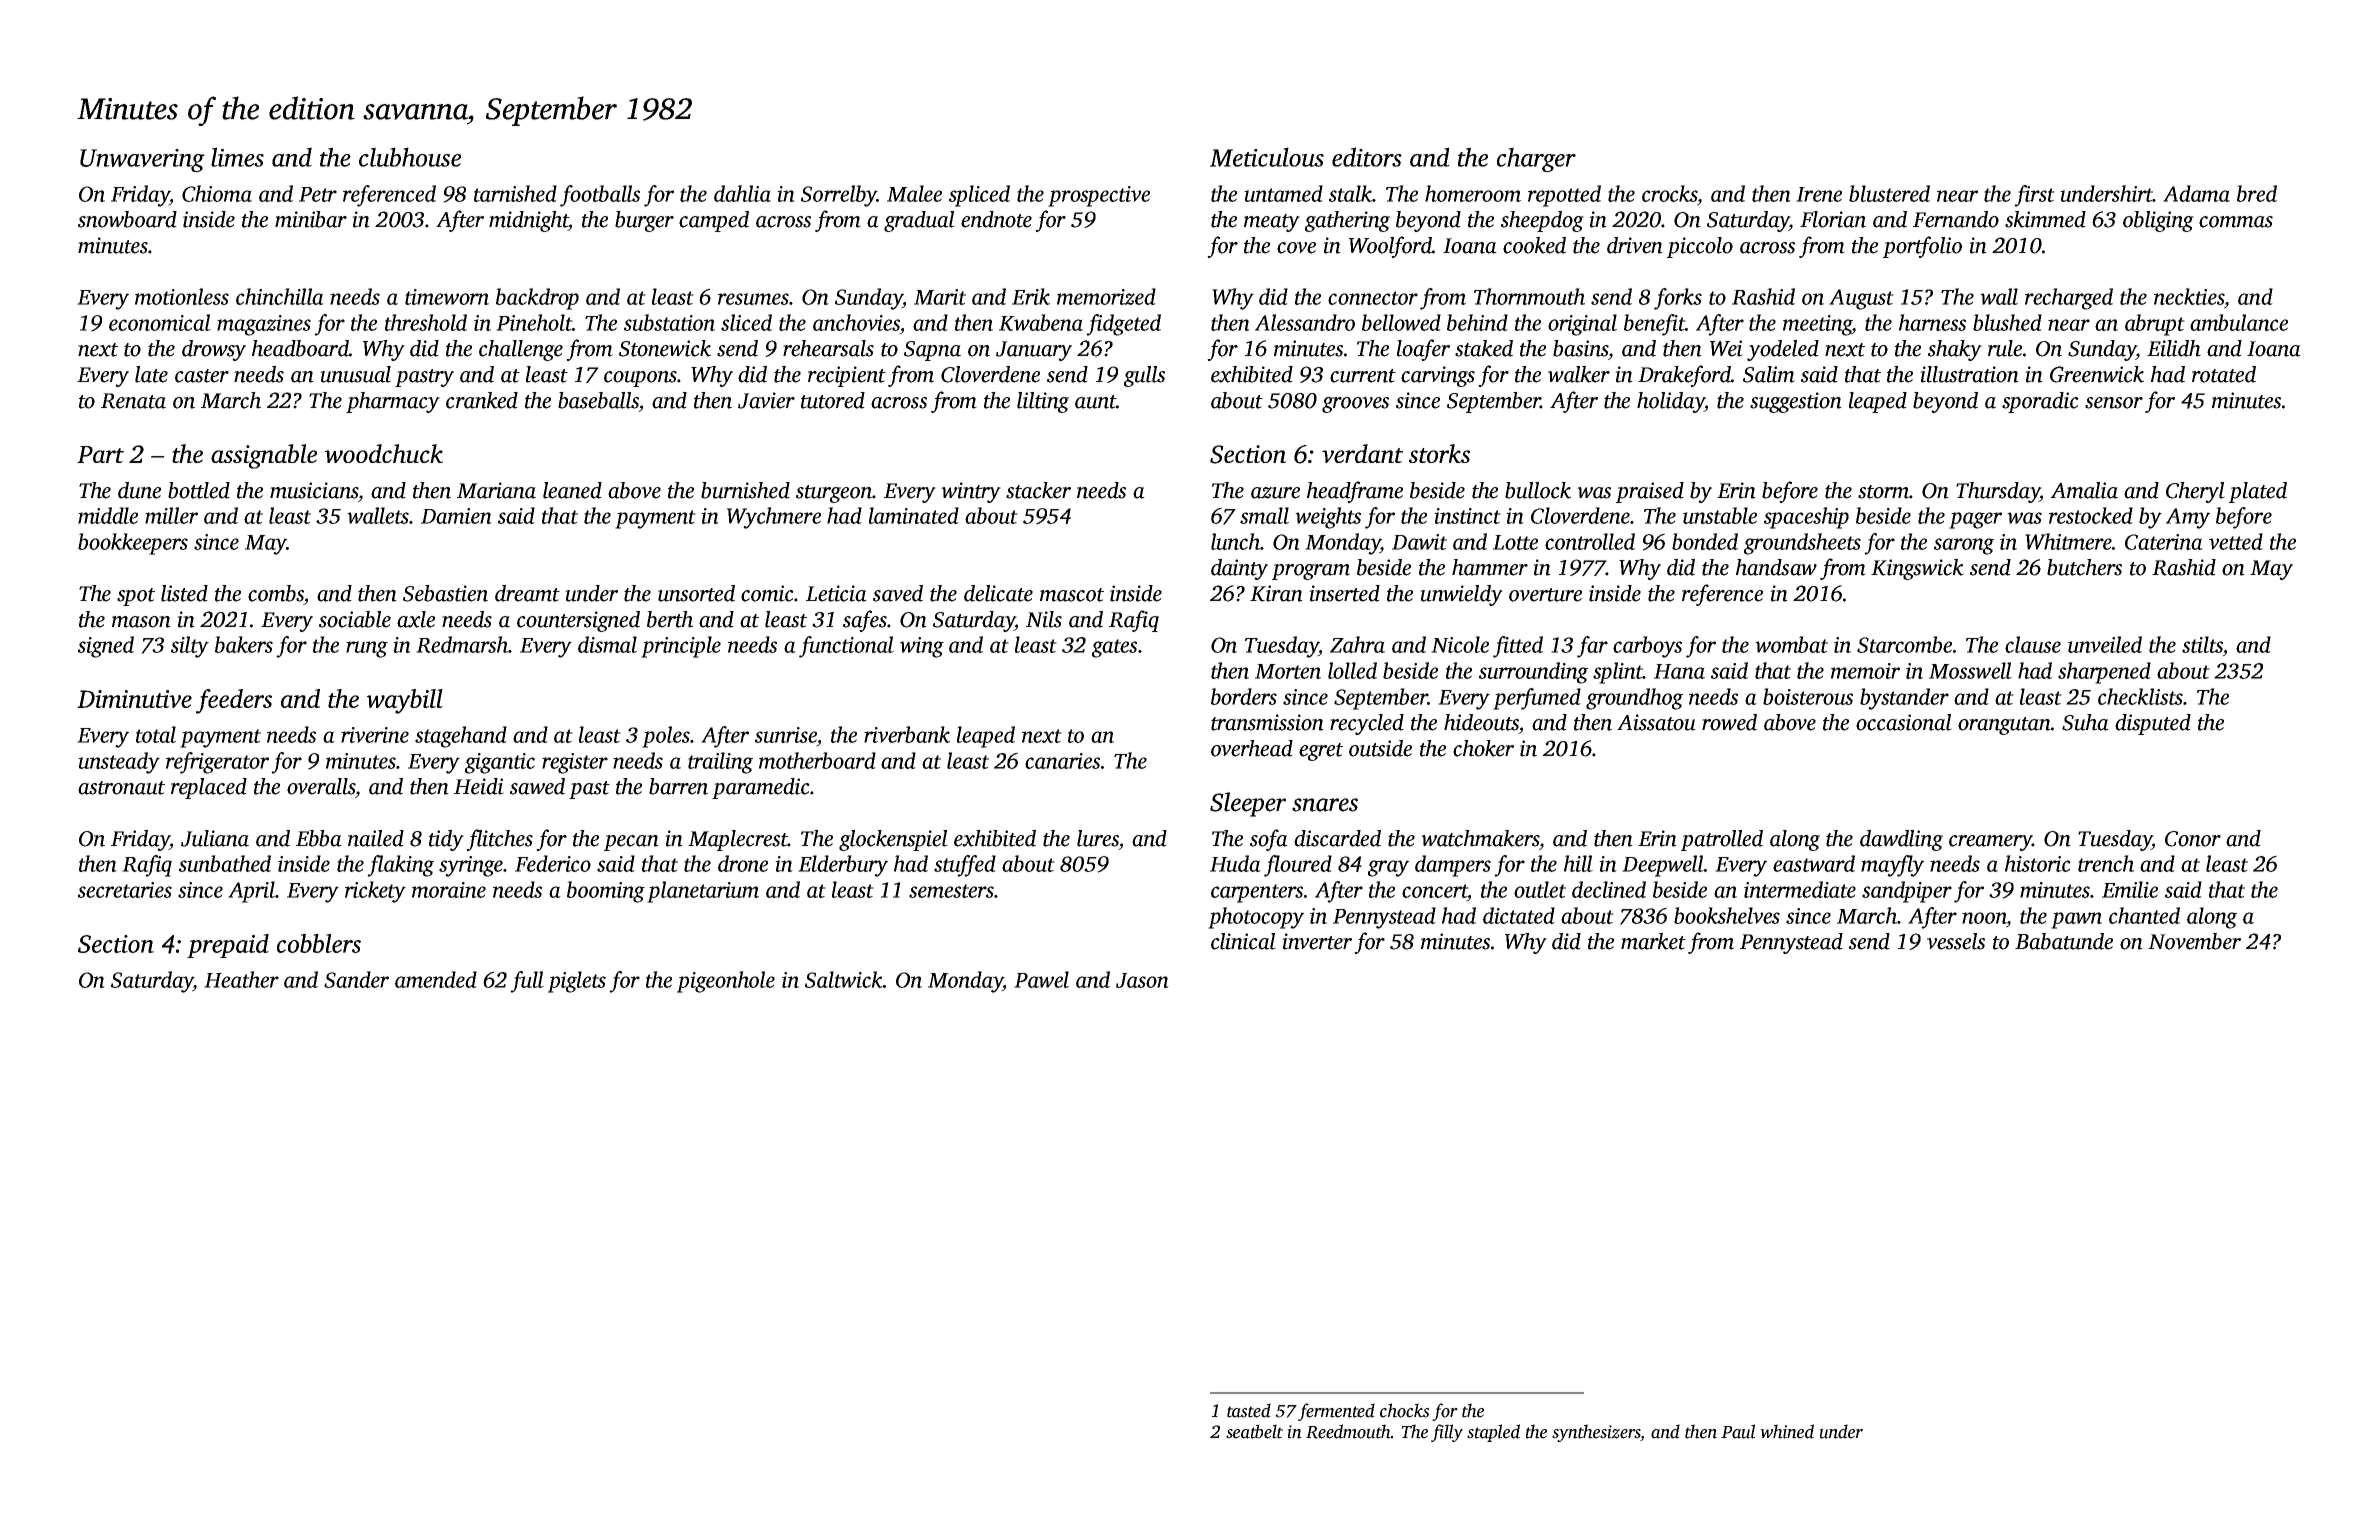  I want to click on inserted, so click(1344, 593).
